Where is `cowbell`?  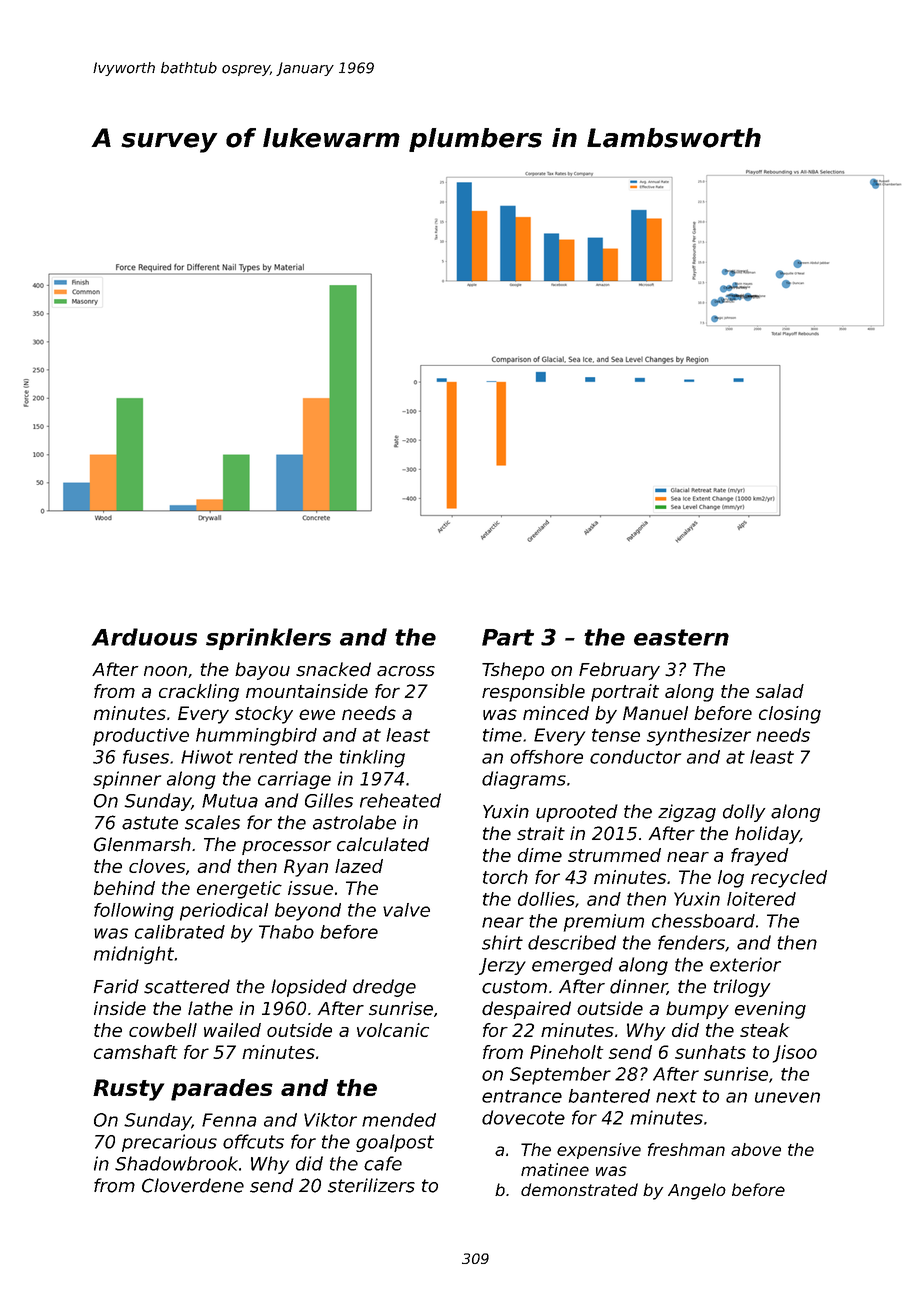
cowbell is located at coordinates (163, 1030).
